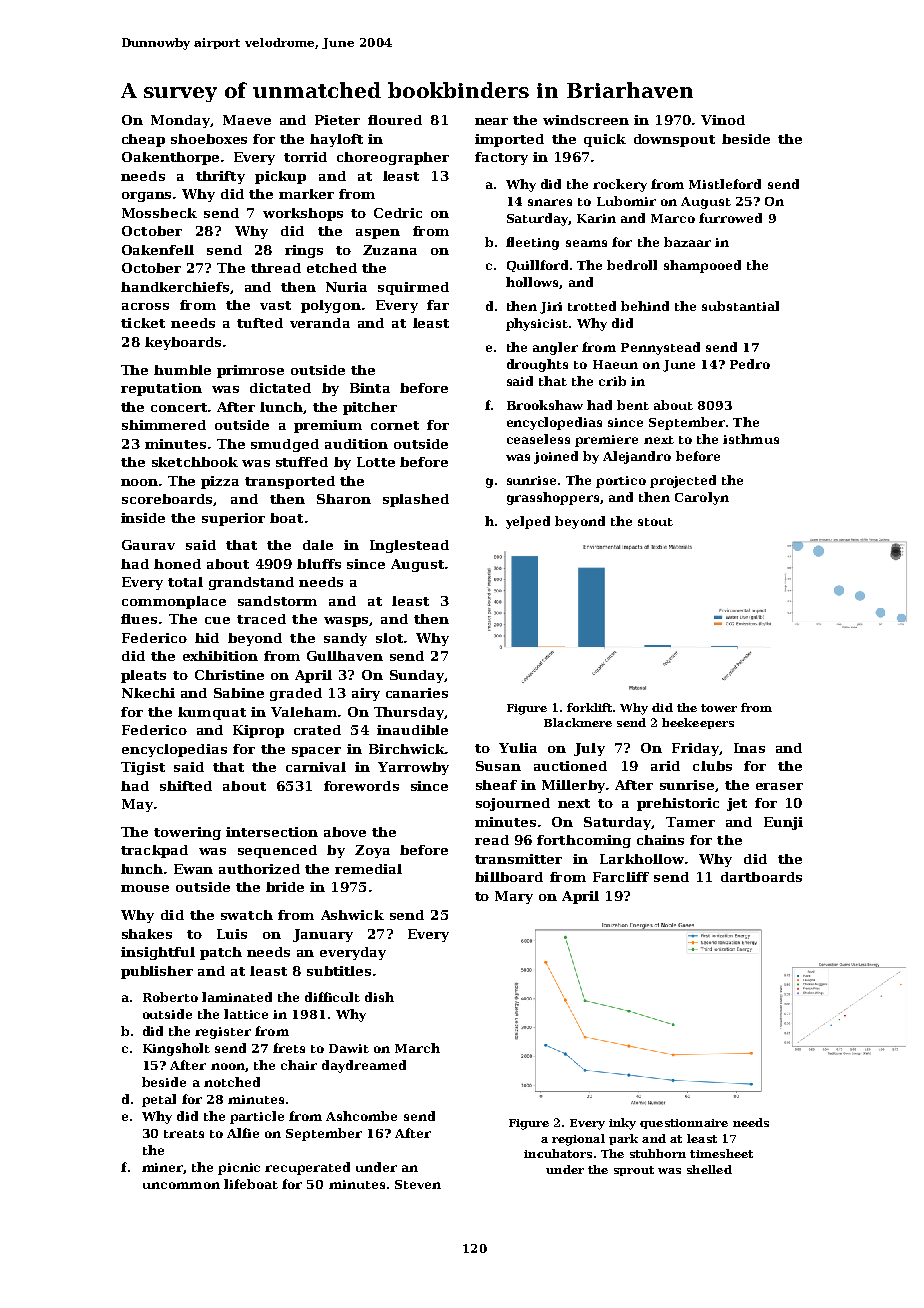 The height and width of the screenshot is (1308, 924). I want to click on uncommon, so click(181, 1185).
